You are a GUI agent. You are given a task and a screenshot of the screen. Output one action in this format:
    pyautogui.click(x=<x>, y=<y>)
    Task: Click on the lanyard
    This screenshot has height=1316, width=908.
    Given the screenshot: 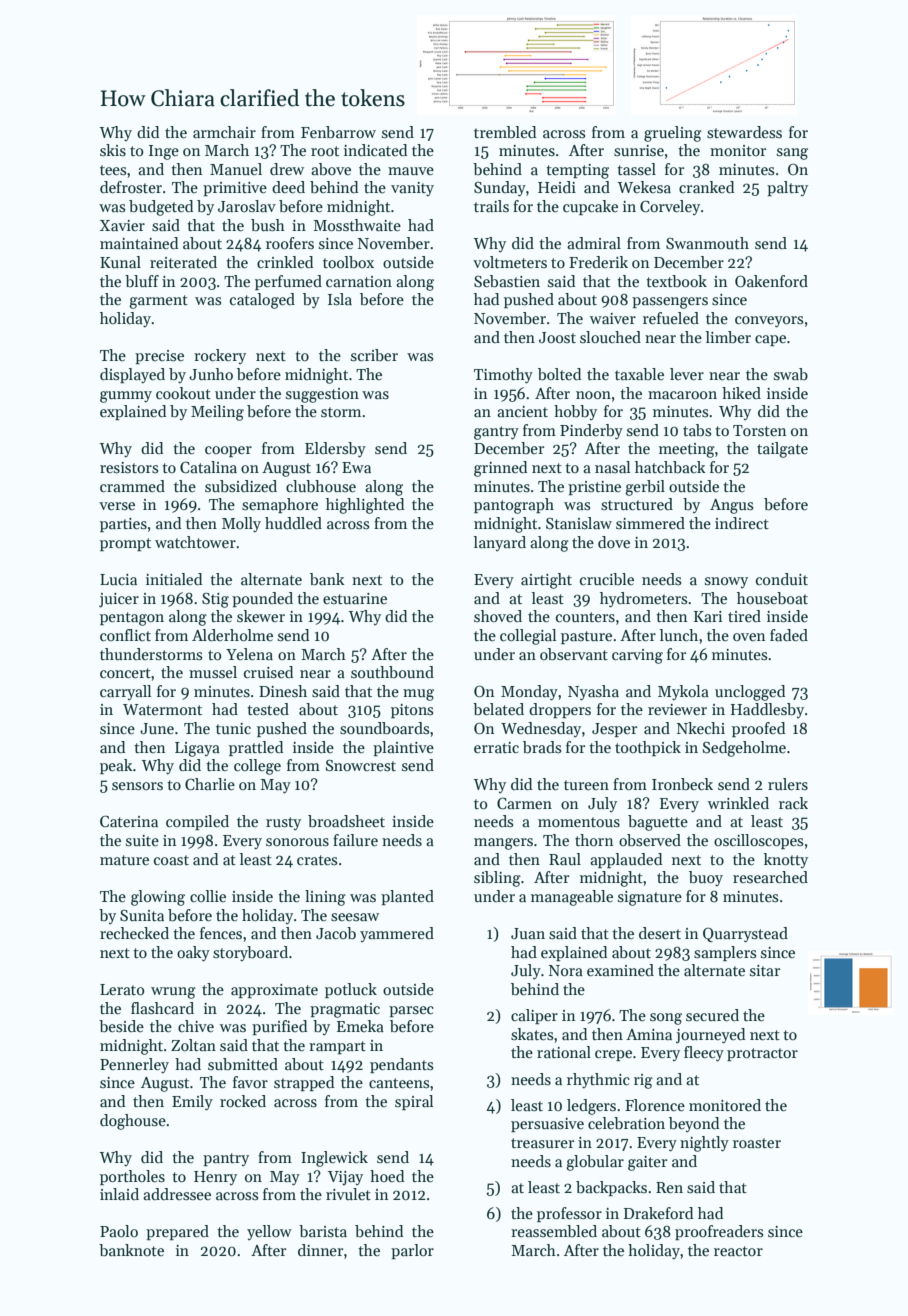 What is the action you would take?
    pyautogui.click(x=500, y=543)
